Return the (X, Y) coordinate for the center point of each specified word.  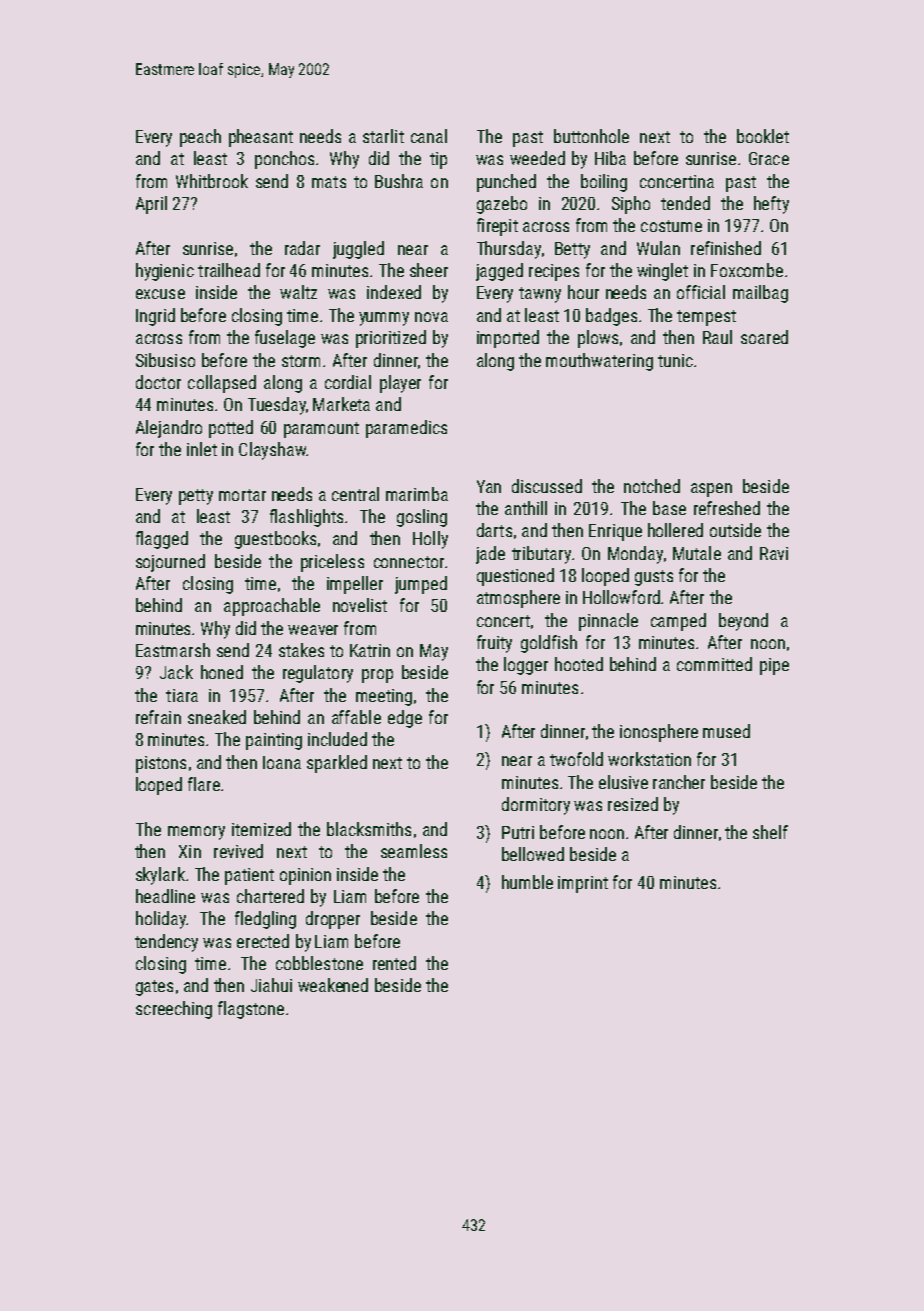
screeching (174, 1010)
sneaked (217, 717)
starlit (383, 136)
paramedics (406, 429)
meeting (384, 697)
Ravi (774, 553)
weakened (333, 985)
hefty (771, 205)
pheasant (261, 138)
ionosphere (659, 733)
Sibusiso (165, 360)
